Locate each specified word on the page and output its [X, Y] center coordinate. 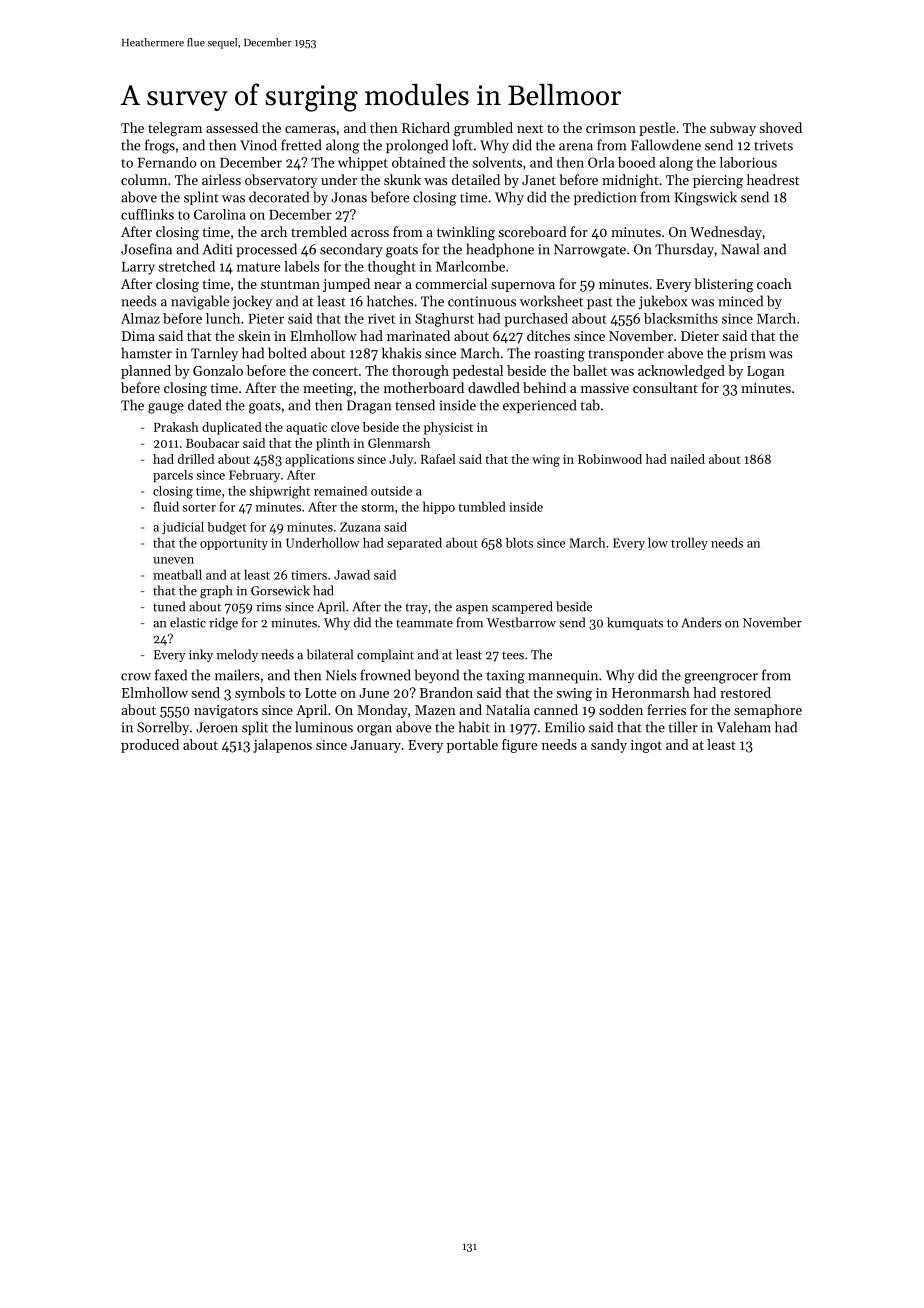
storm [377, 507]
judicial [183, 528]
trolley [689, 543]
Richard [426, 127]
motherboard [424, 387]
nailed [687, 459]
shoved [780, 127]
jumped [346, 285]
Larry [138, 268]
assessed [232, 127]
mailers [237, 675]
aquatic [306, 429]
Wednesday [726, 233]
